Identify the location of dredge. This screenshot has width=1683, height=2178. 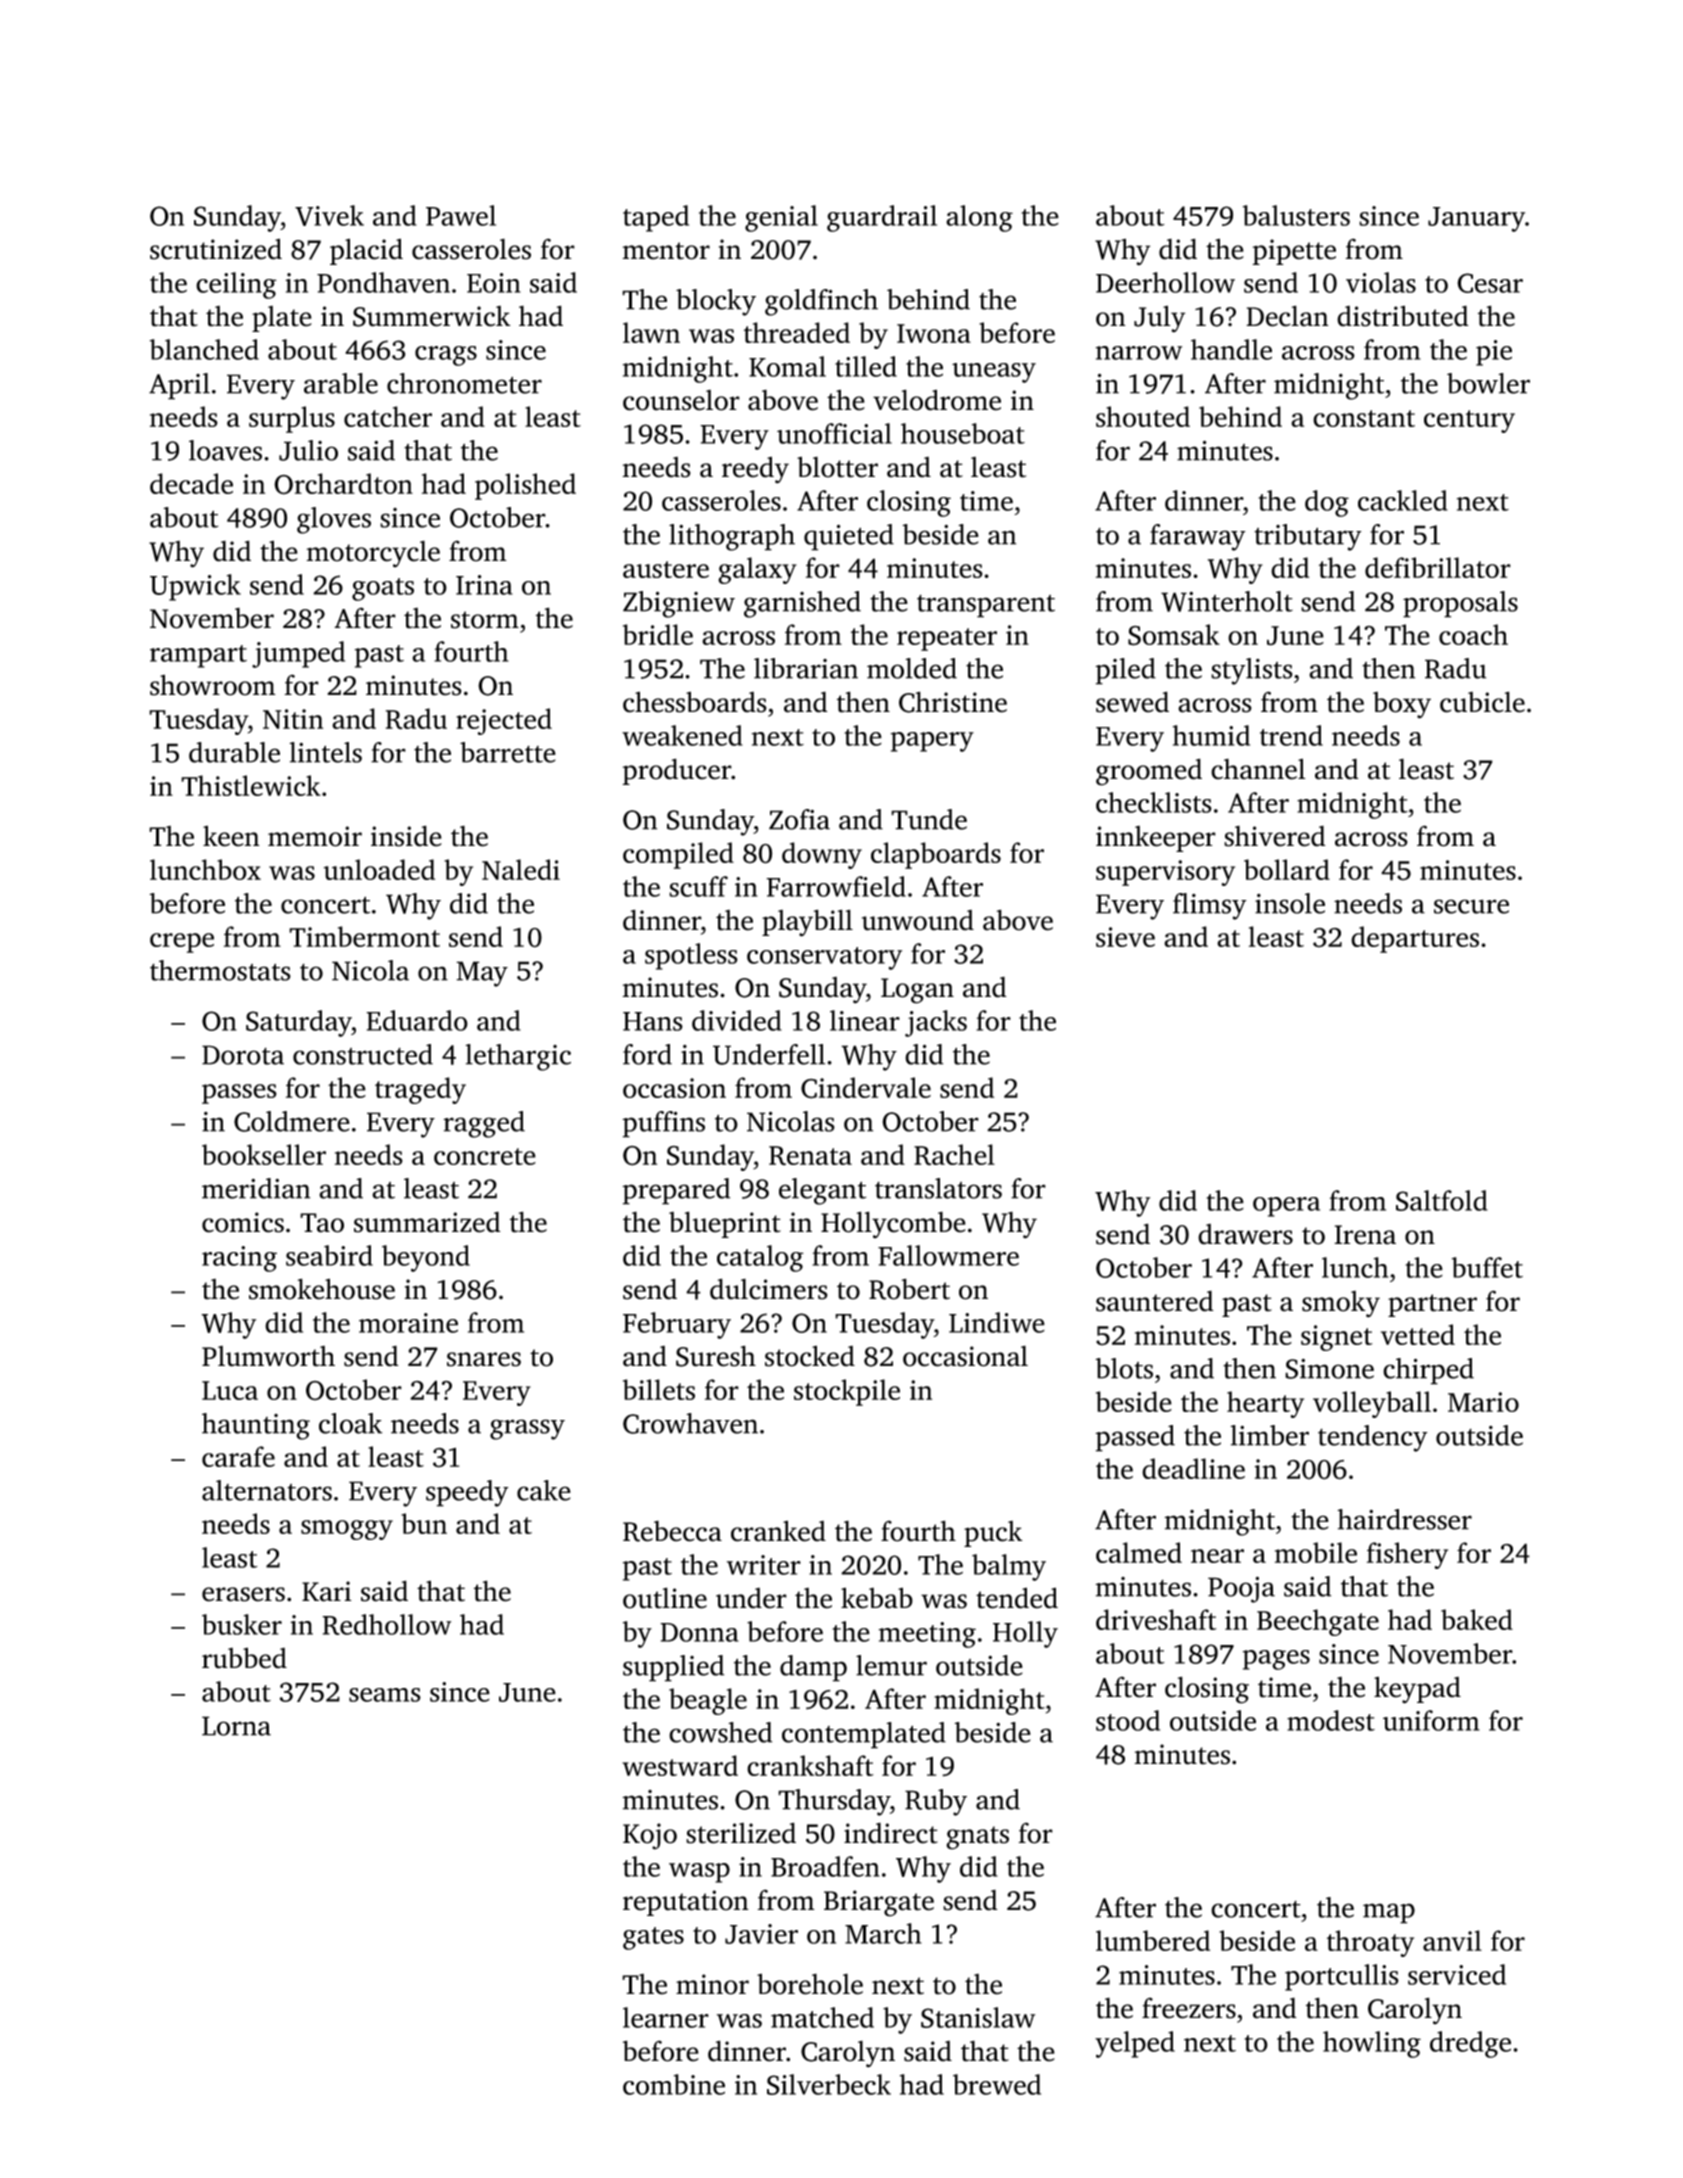
(1470, 2044).
